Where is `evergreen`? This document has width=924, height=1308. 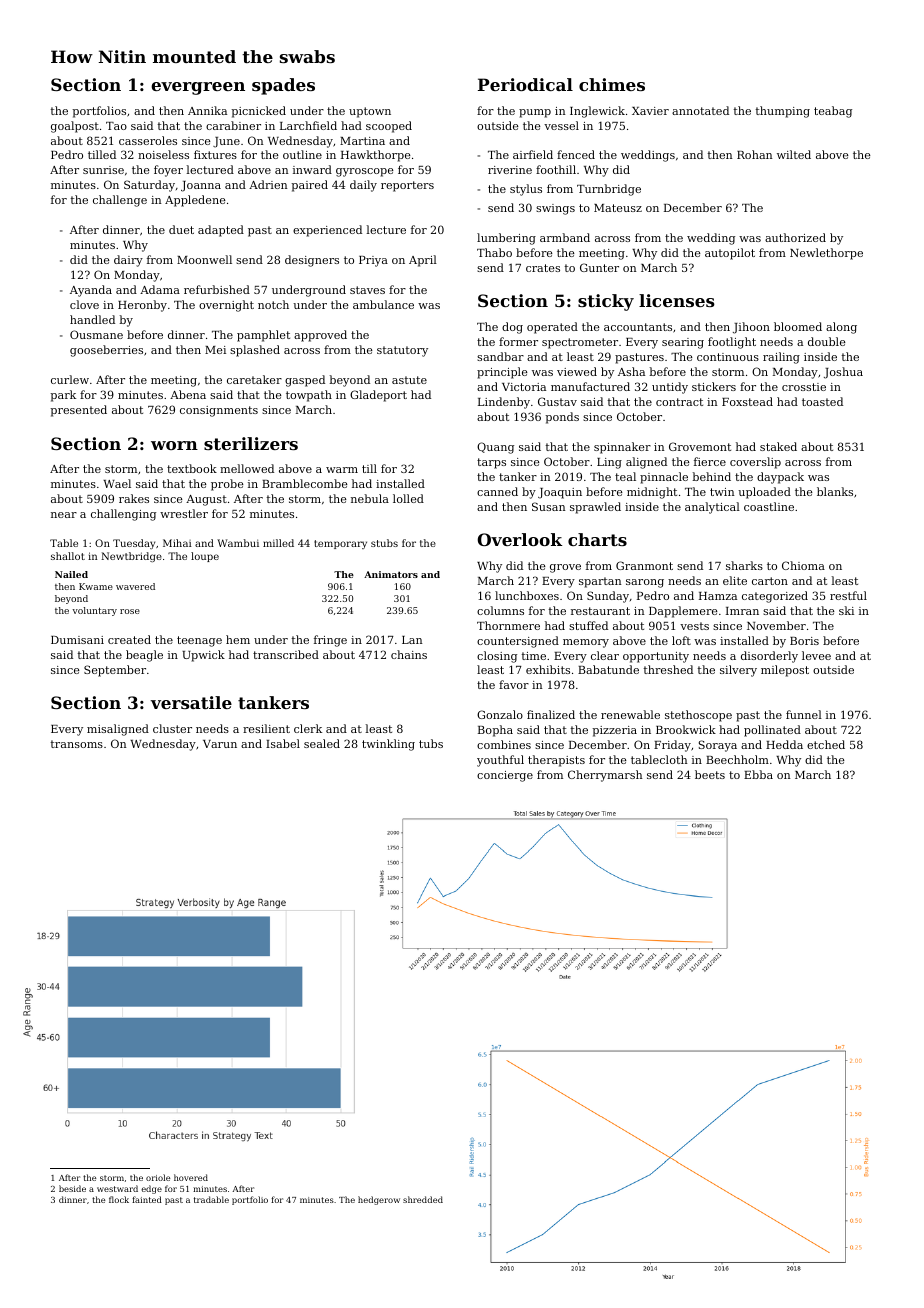 evergreen is located at coordinates (198, 88).
